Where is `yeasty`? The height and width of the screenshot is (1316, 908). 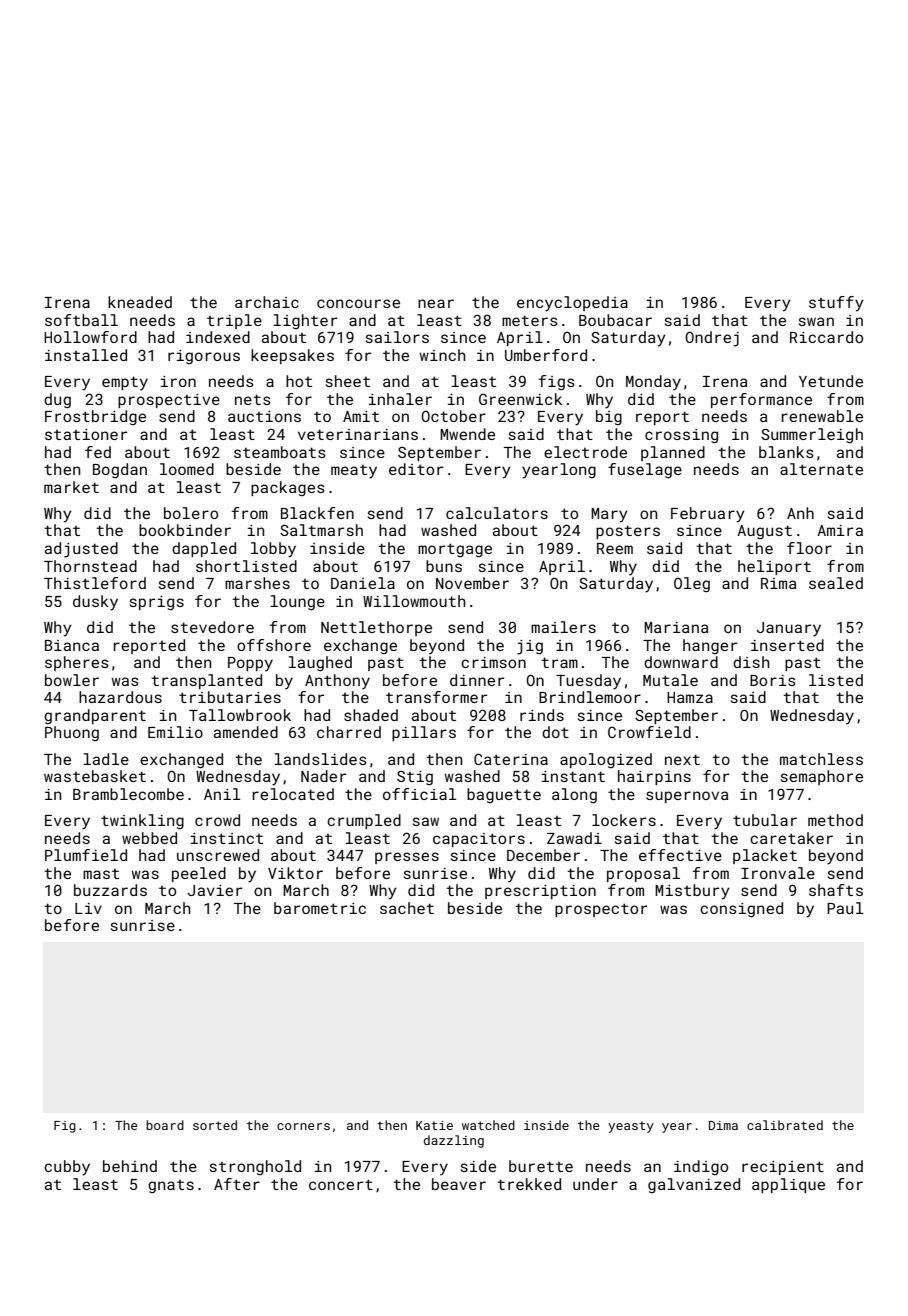
yeasty is located at coordinates (631, 1127).
